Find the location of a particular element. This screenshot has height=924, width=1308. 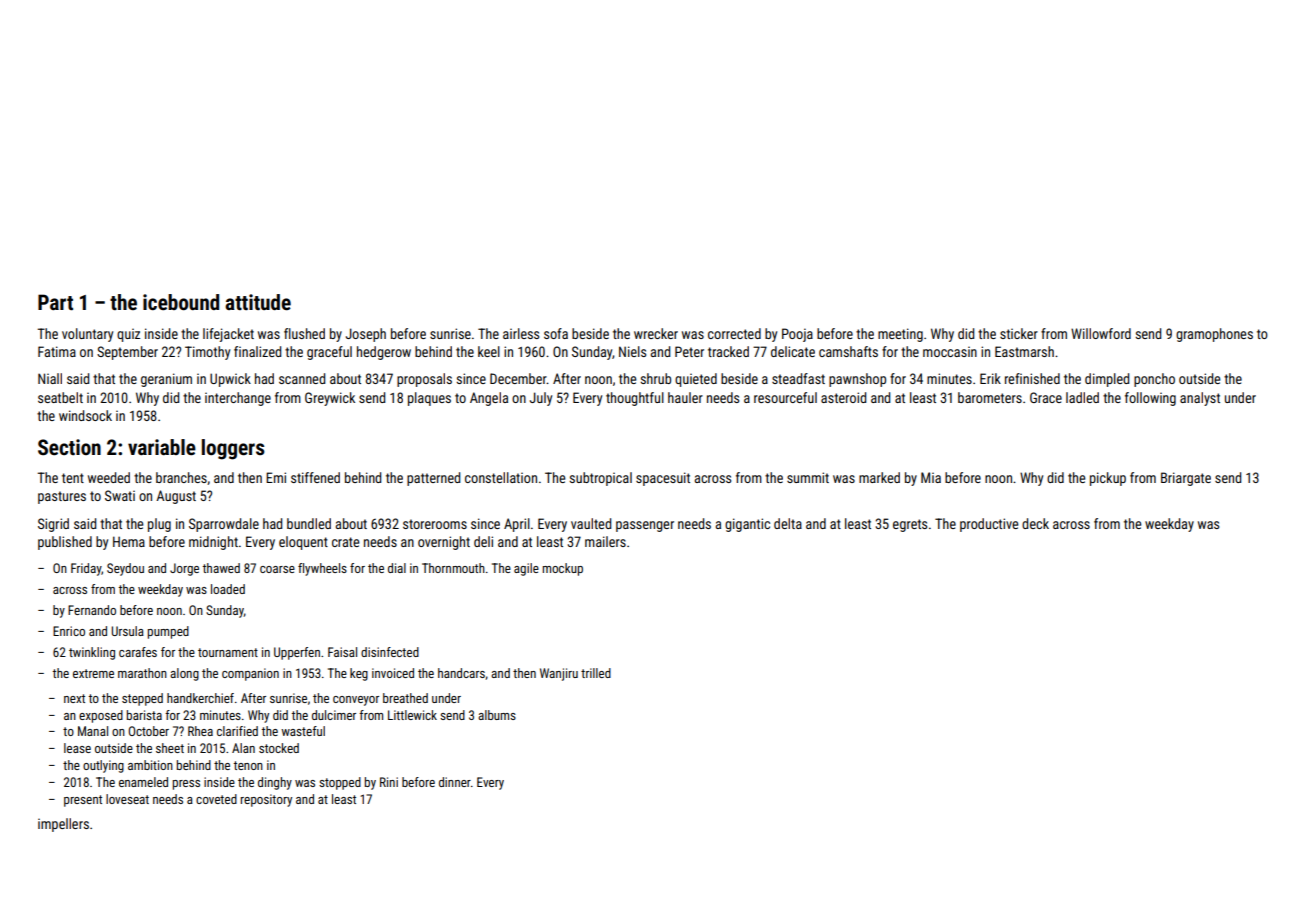

April is located at coordinates (517, 525).
